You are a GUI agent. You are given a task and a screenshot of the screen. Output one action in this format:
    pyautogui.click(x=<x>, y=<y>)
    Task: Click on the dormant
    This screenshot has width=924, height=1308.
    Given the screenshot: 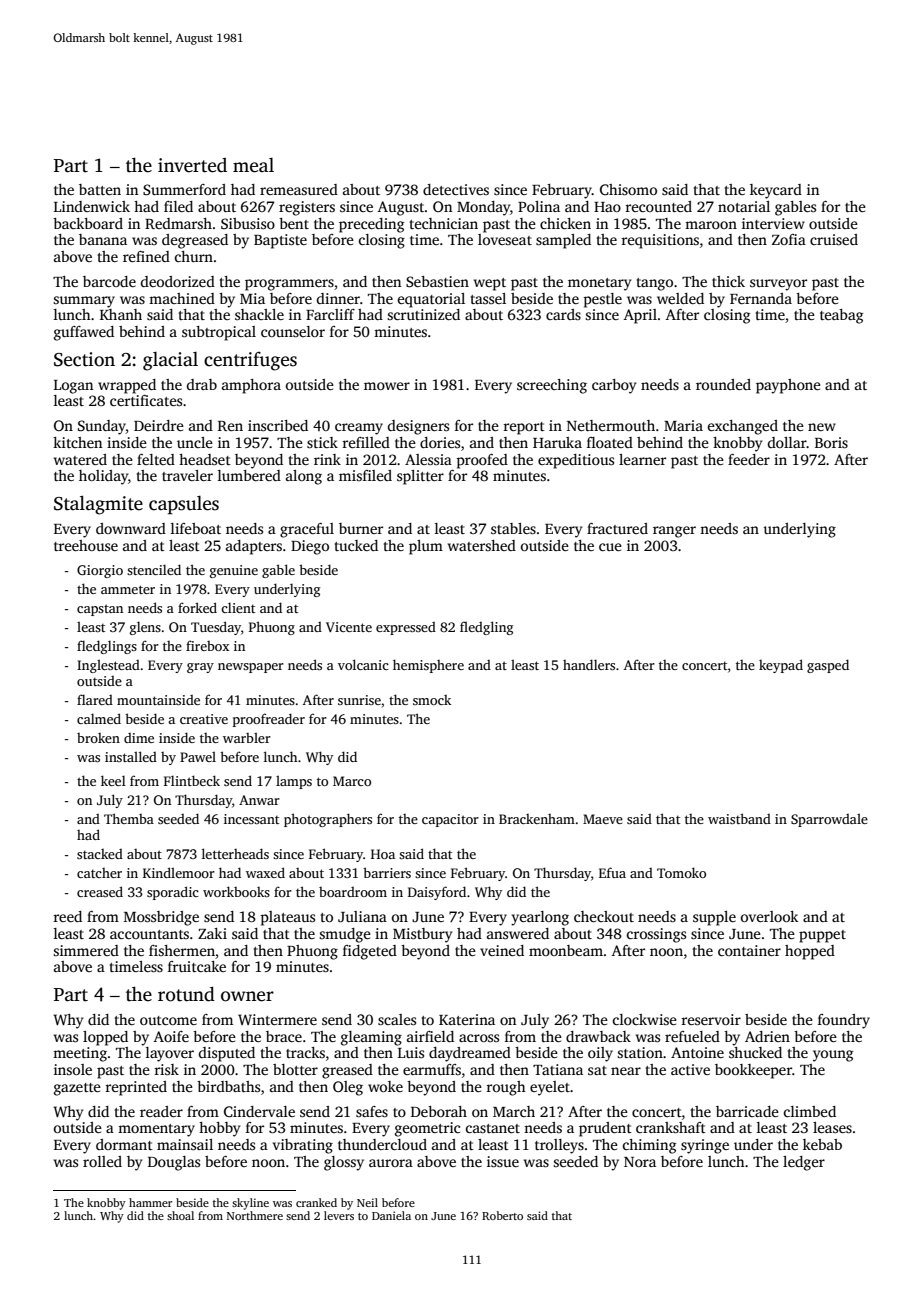 What is the action you would take?
    pyautogui.click(x=124, y=1144)
